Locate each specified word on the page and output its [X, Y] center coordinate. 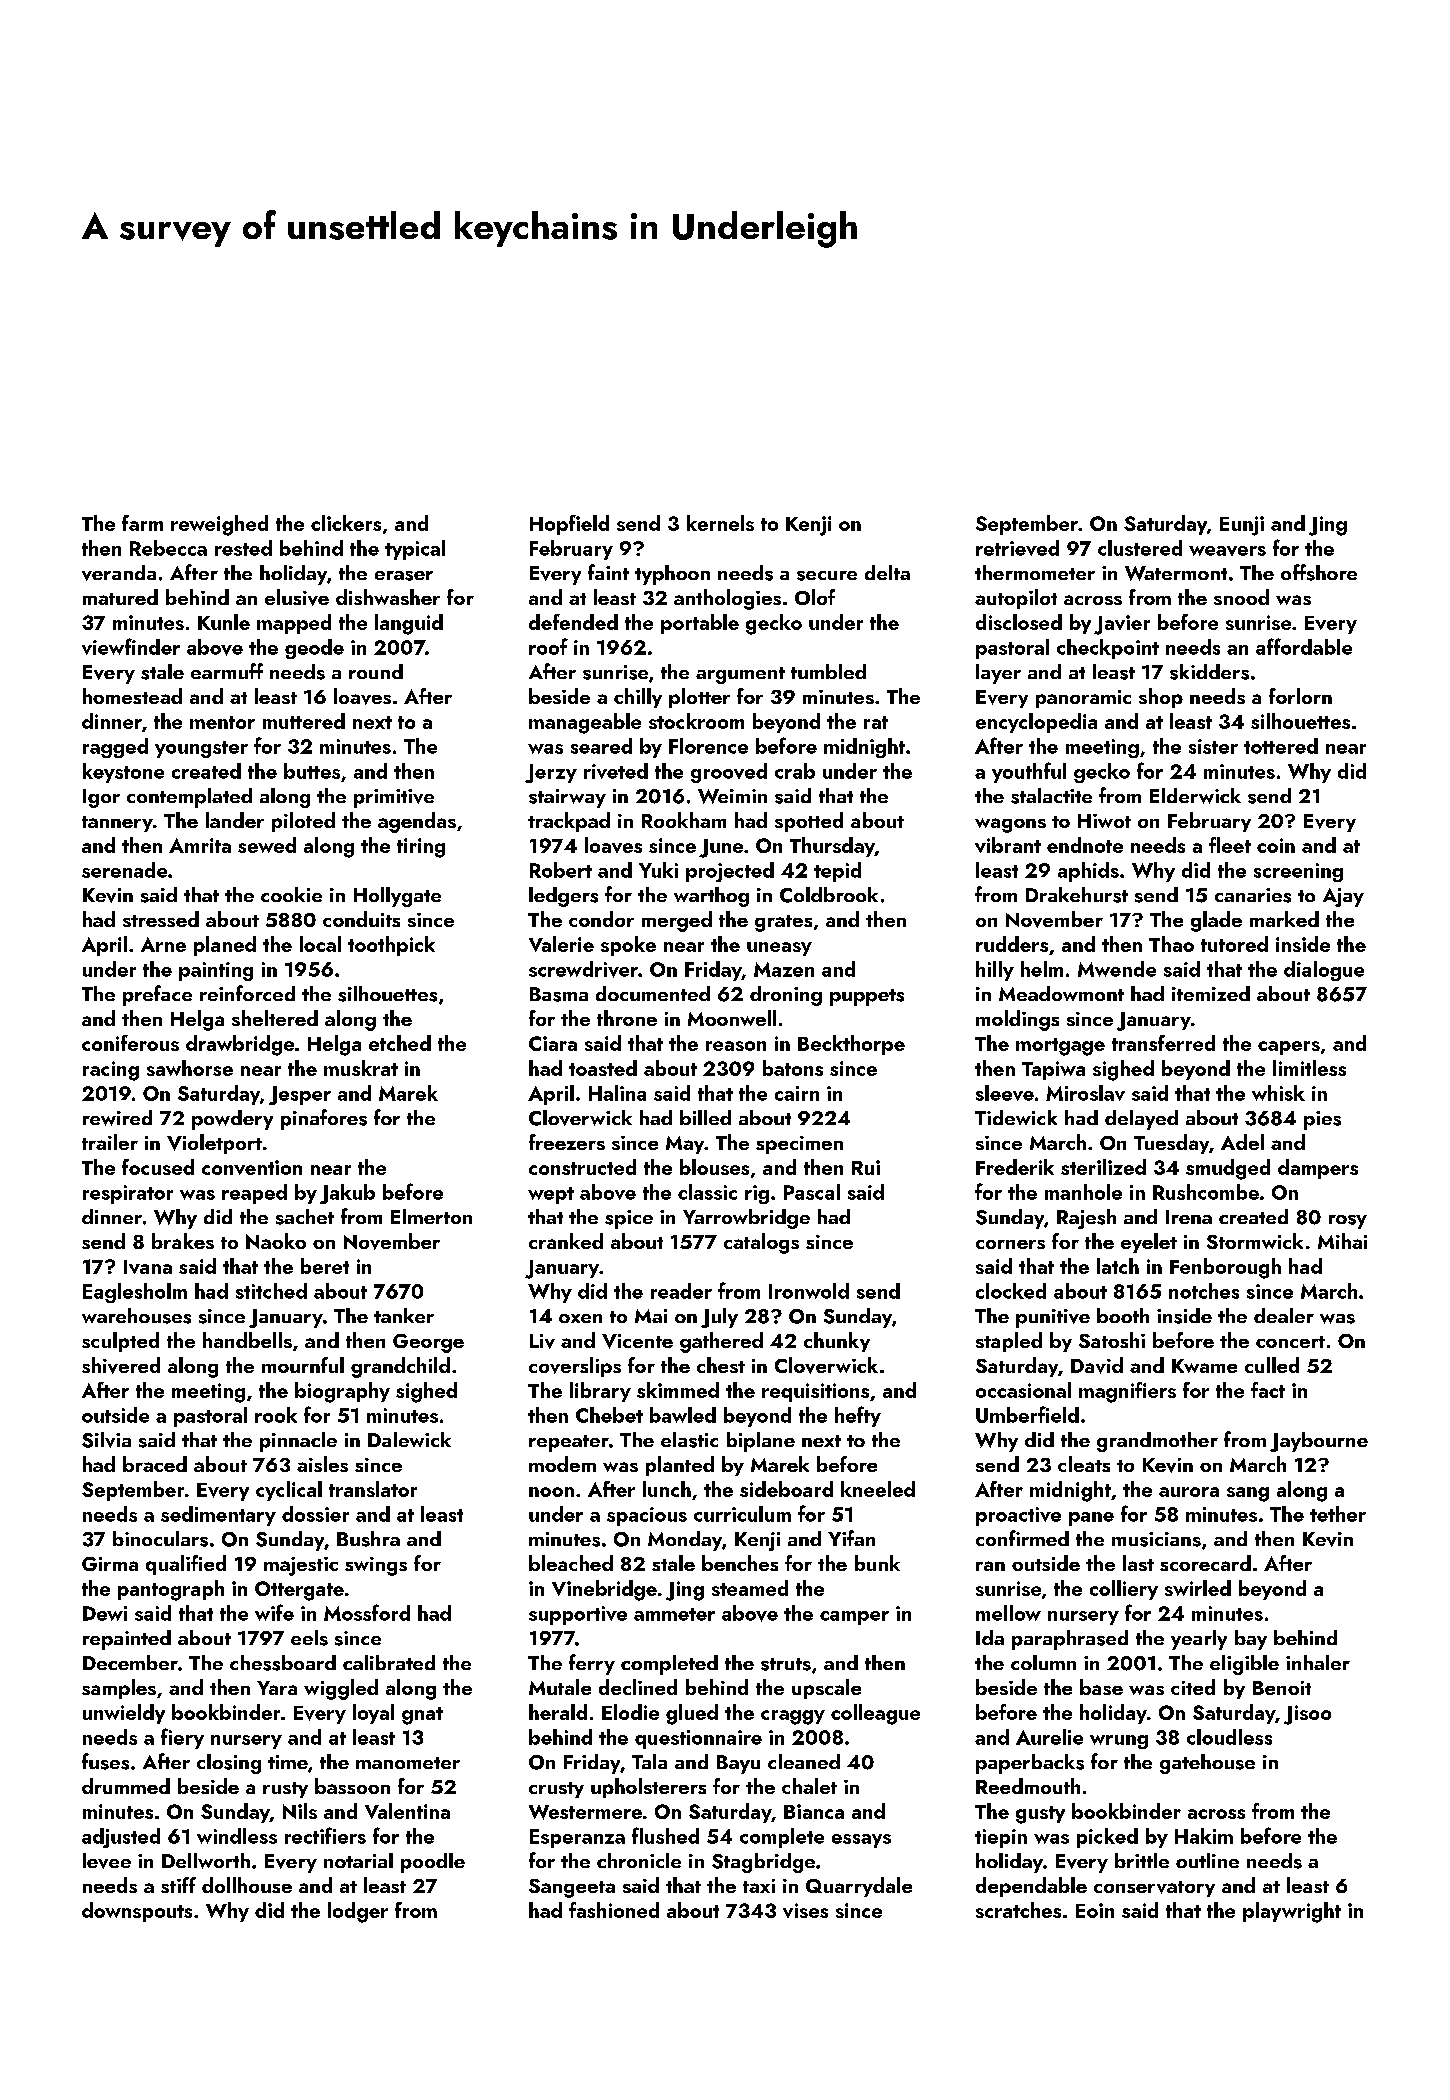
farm [142, 523]
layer [998, 674]
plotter [699, 698]
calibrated [389, 1662]
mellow [1008, 1613]
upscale [826, 1689]
